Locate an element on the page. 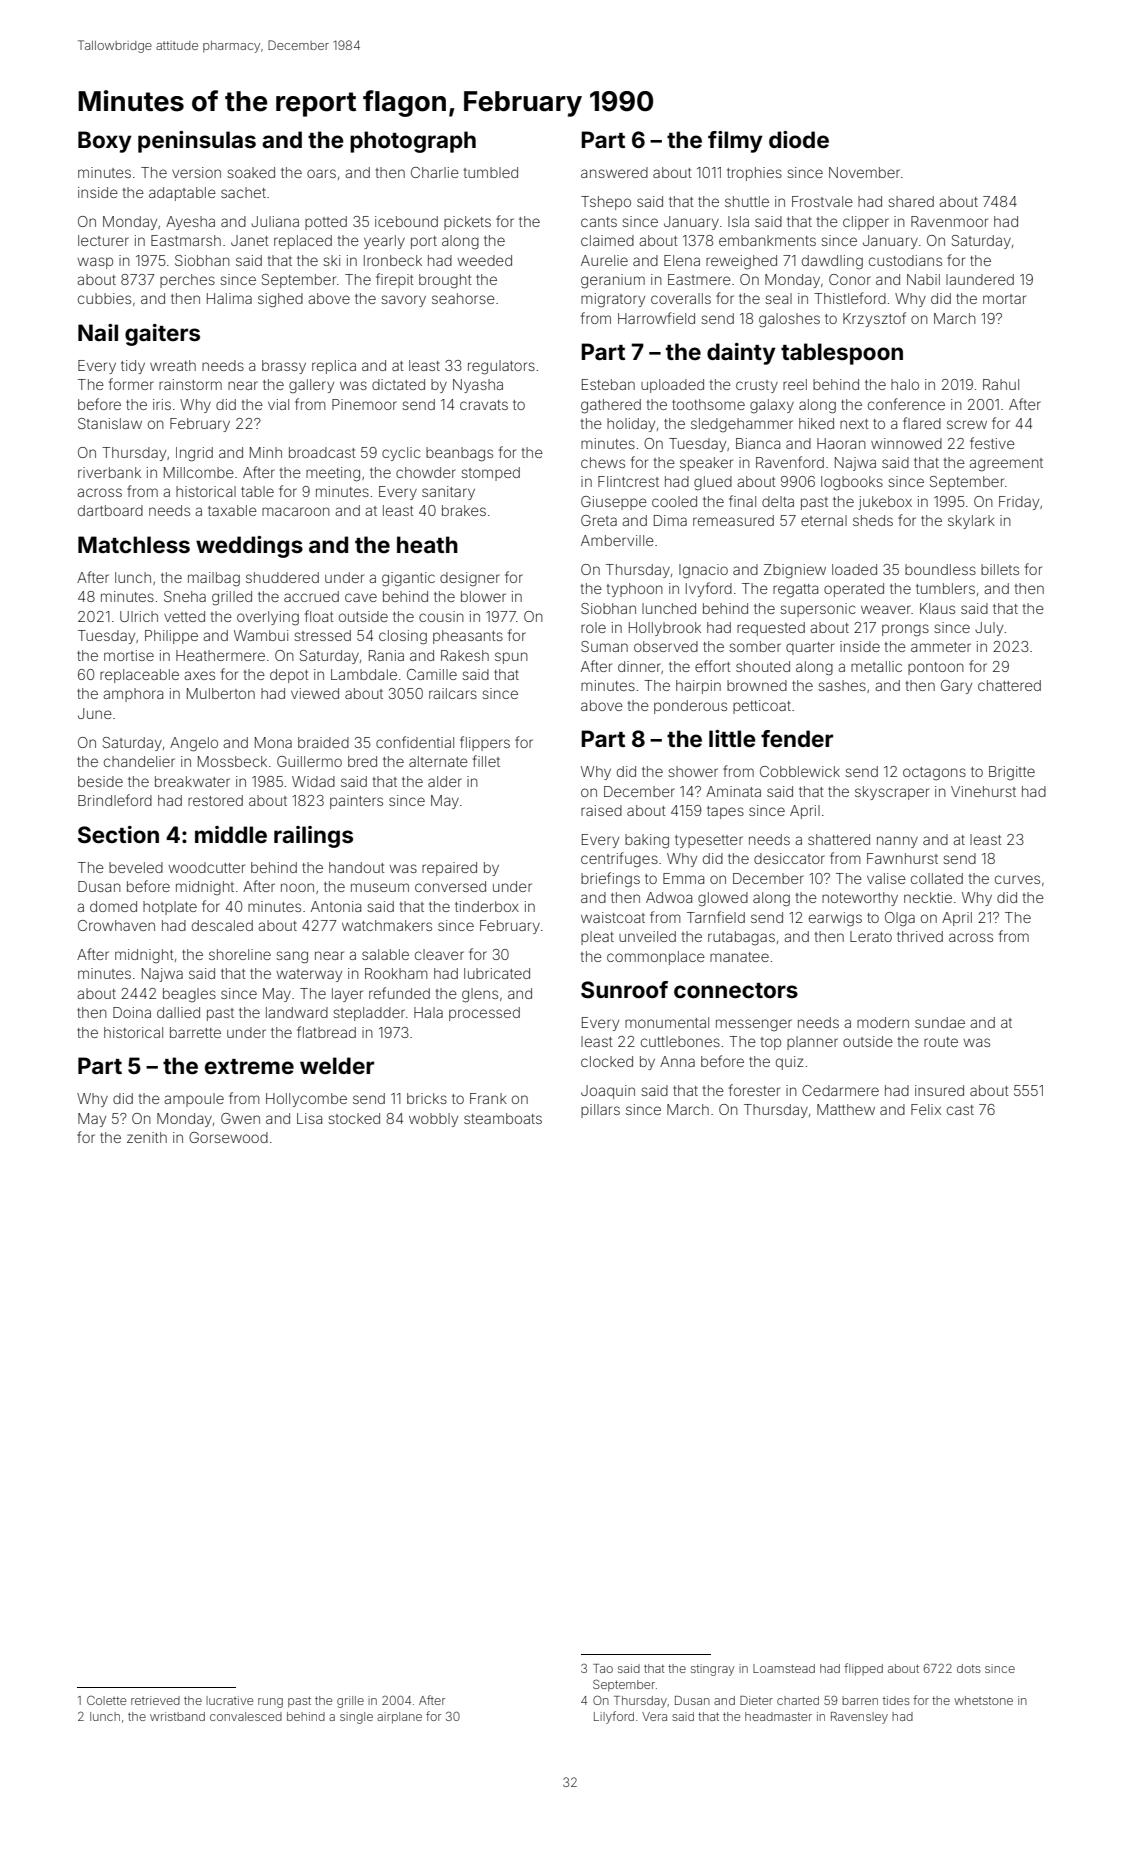  supersonic is located at coordinates (818, 610).
